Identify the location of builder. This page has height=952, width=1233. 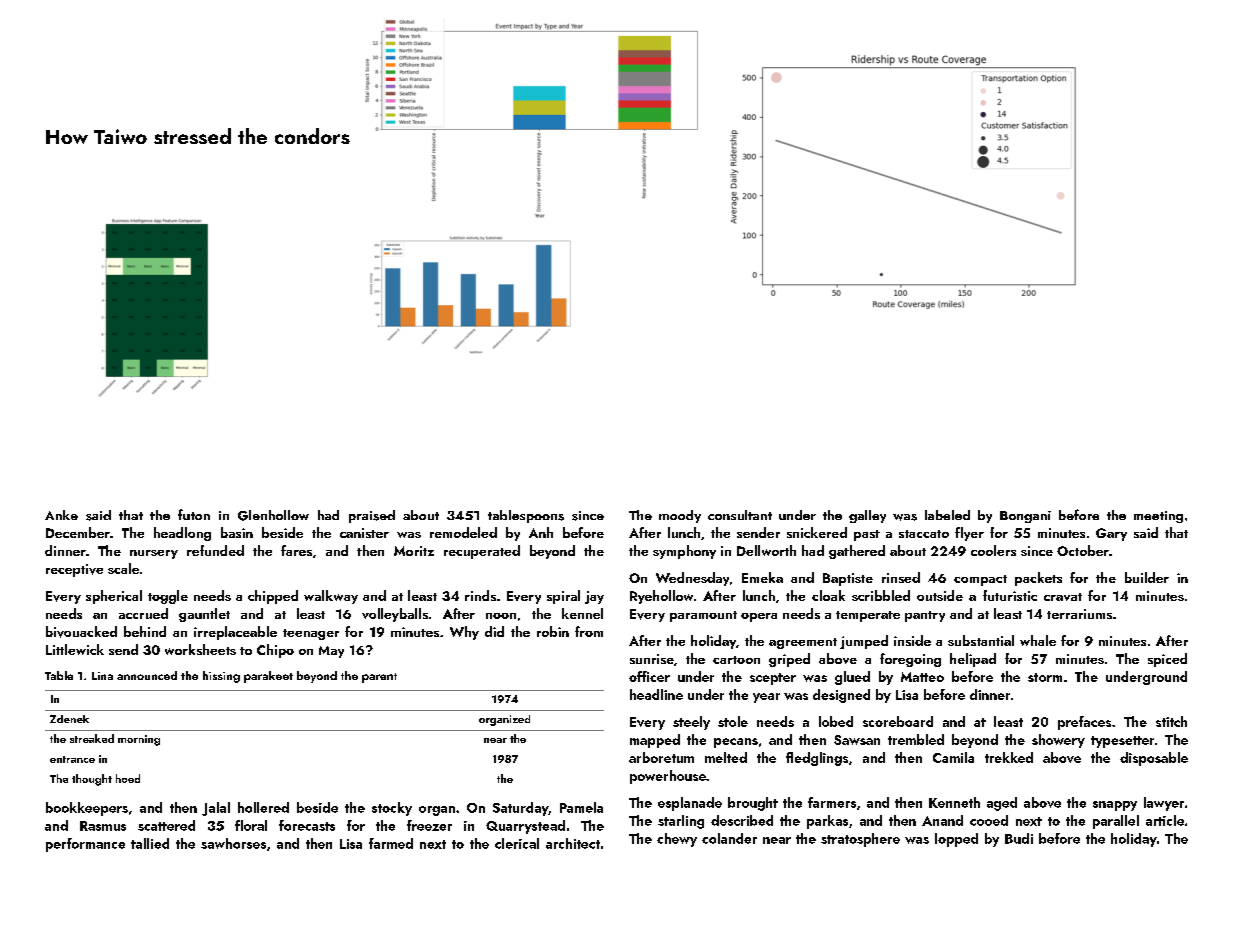
(1147, 577).
